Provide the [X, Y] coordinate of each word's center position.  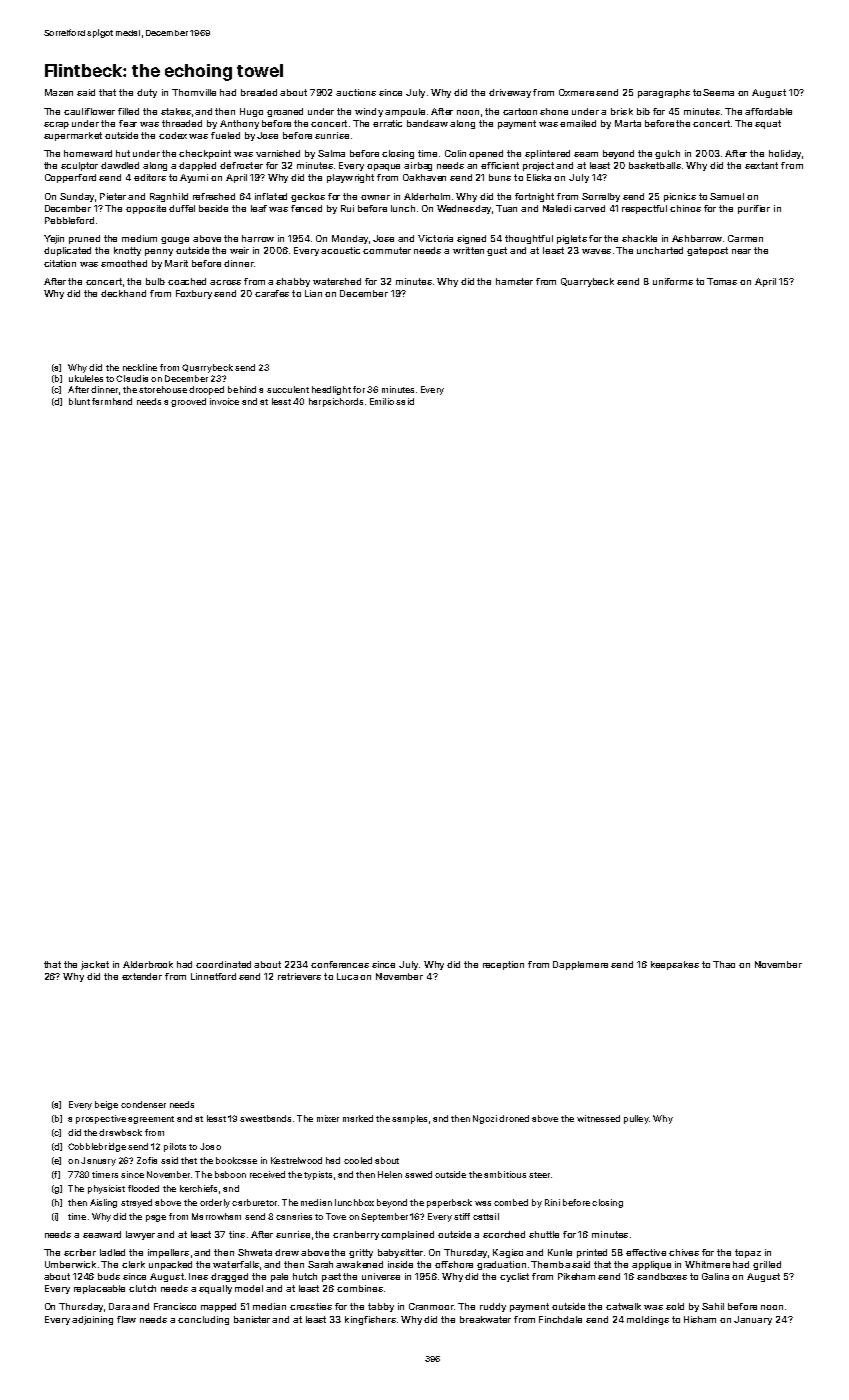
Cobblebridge [97, 1147]
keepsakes [675, 965]
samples [409, 1119]
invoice [224, 401]
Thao [724, 964]
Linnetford [213, 976]
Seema [718, 92]
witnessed [598, 1118]
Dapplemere [580, 965]
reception [503, 965]
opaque [383, 167]
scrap [56, 125]
